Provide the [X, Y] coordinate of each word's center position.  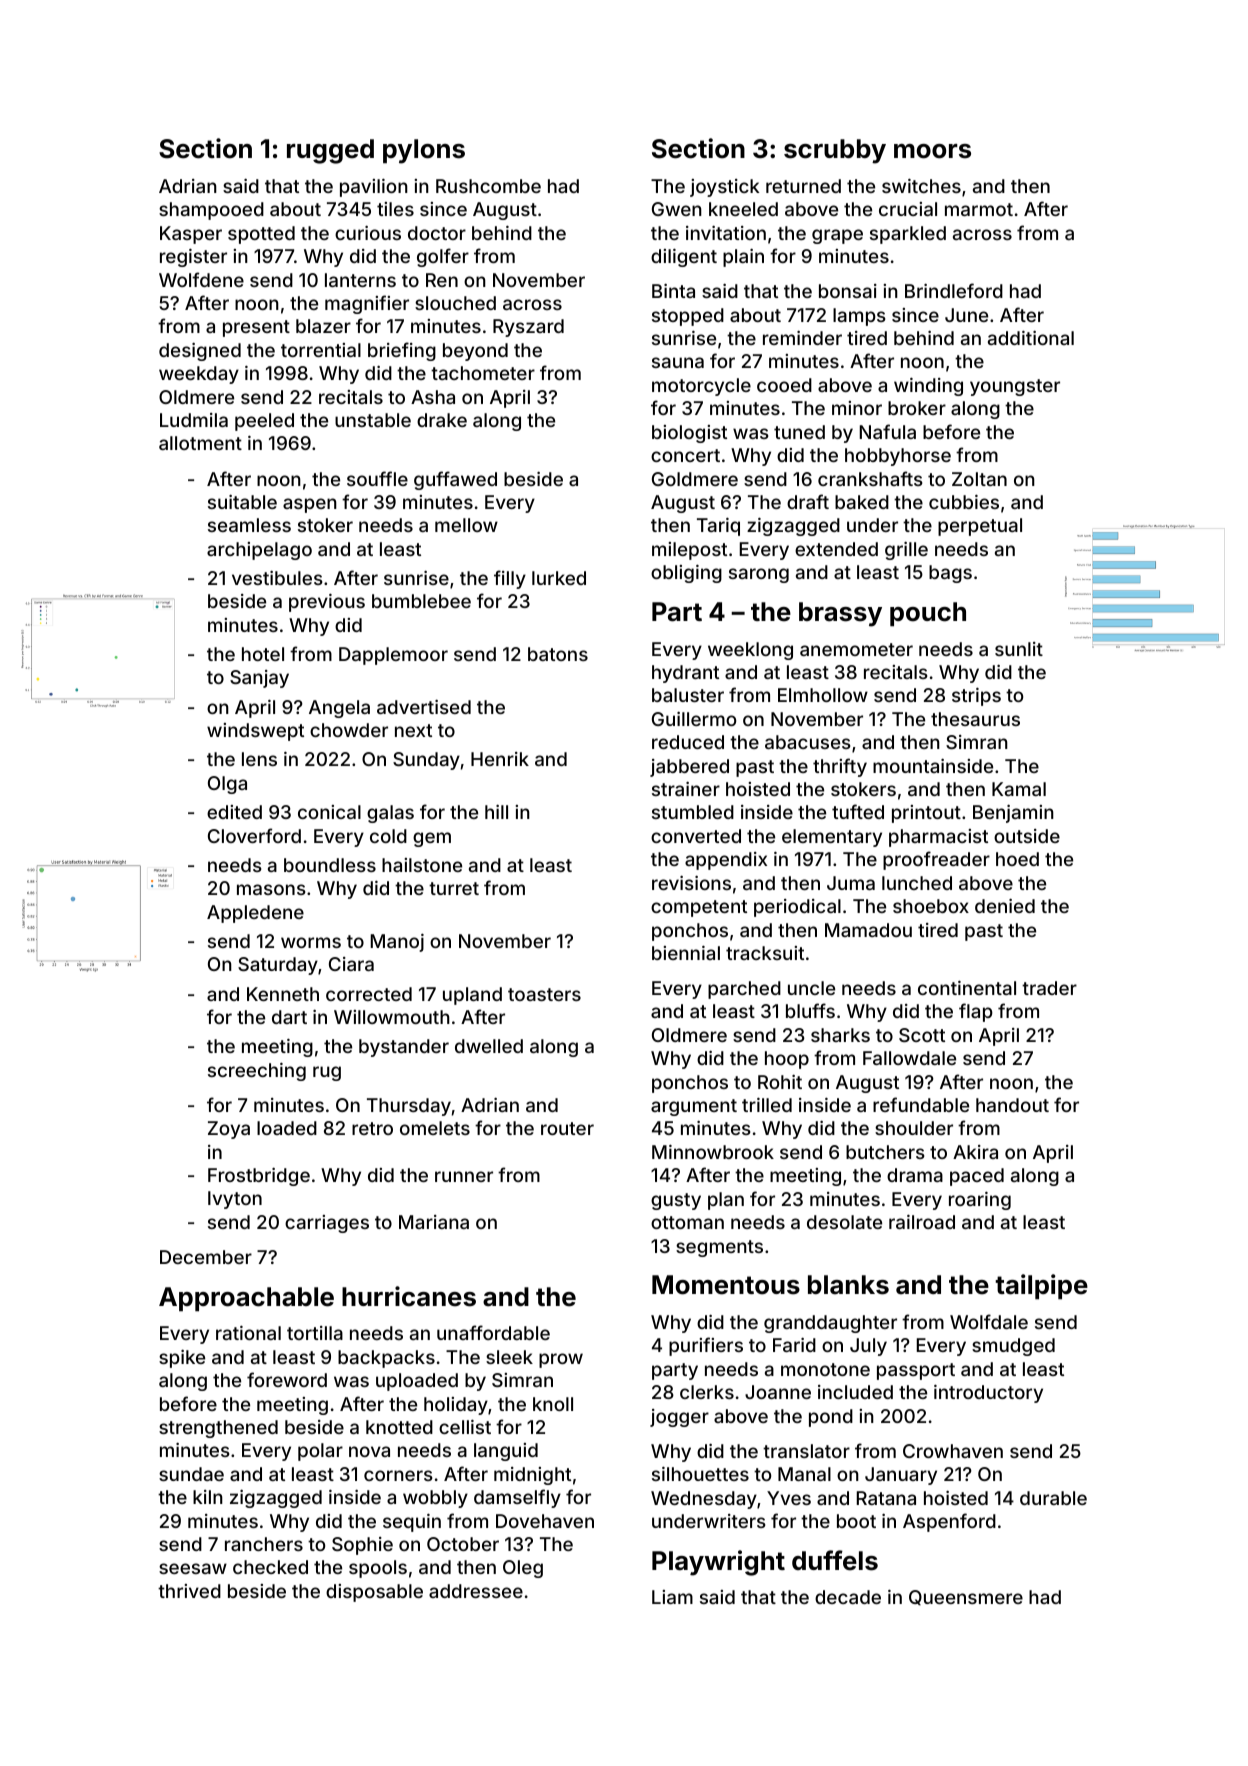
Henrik [500, 759]
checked [270, 1567]
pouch [928, 614]
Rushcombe [488, 186]
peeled [264, 422]
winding [928, 387]
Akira [975, 1152]
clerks [707, 1392]
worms [311, 942]
